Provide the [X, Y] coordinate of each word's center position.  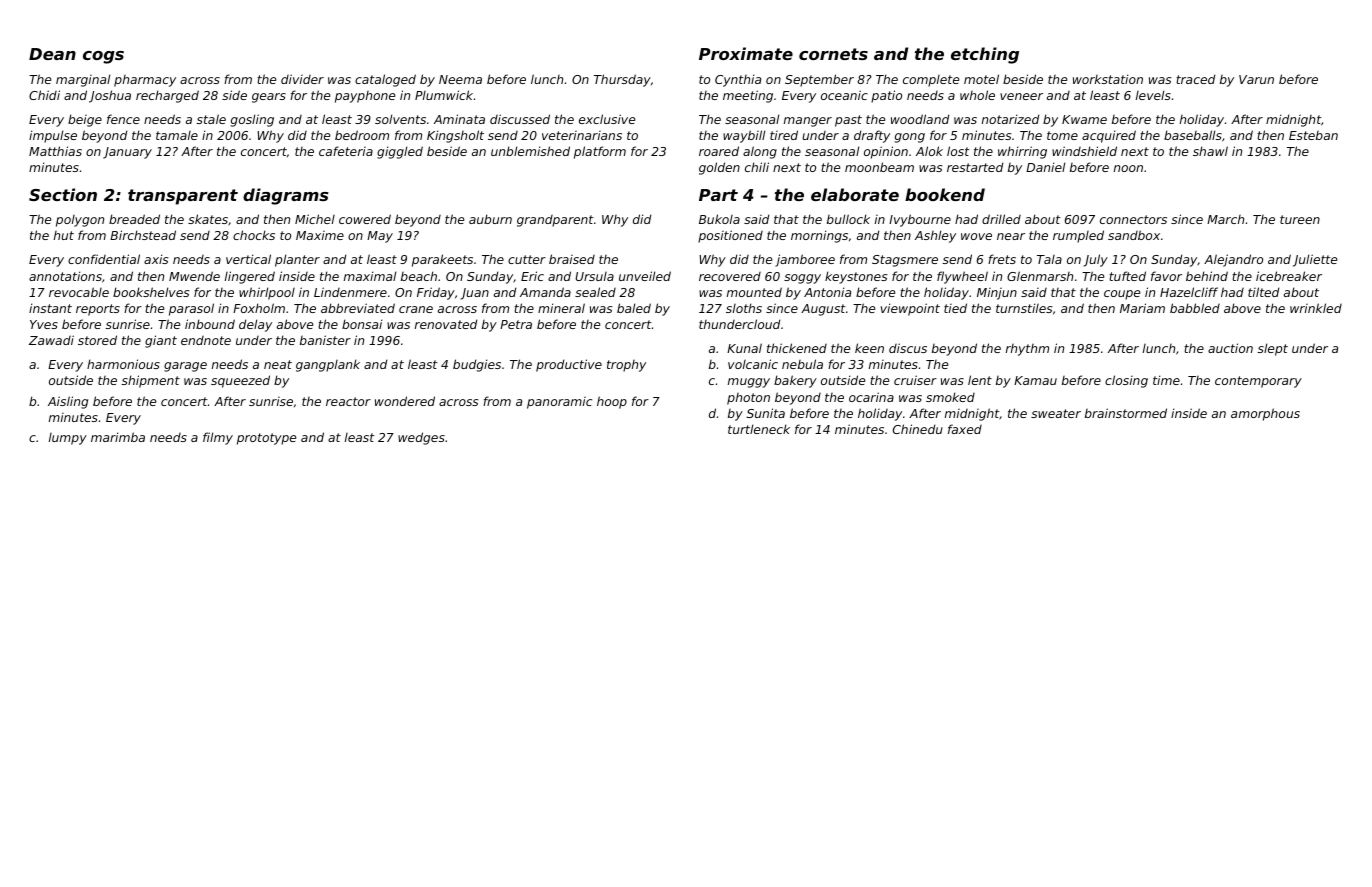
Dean [52, 54]
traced [1195, 79]
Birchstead [143, 235]
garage [185, 367]
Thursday [622, 80]
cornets [833, 54]
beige [85, 120]
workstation [1108, 79]
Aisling [68, 402]
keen [869, 348]
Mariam [1142, 308]
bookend [945, 194]
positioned [730, 236]
